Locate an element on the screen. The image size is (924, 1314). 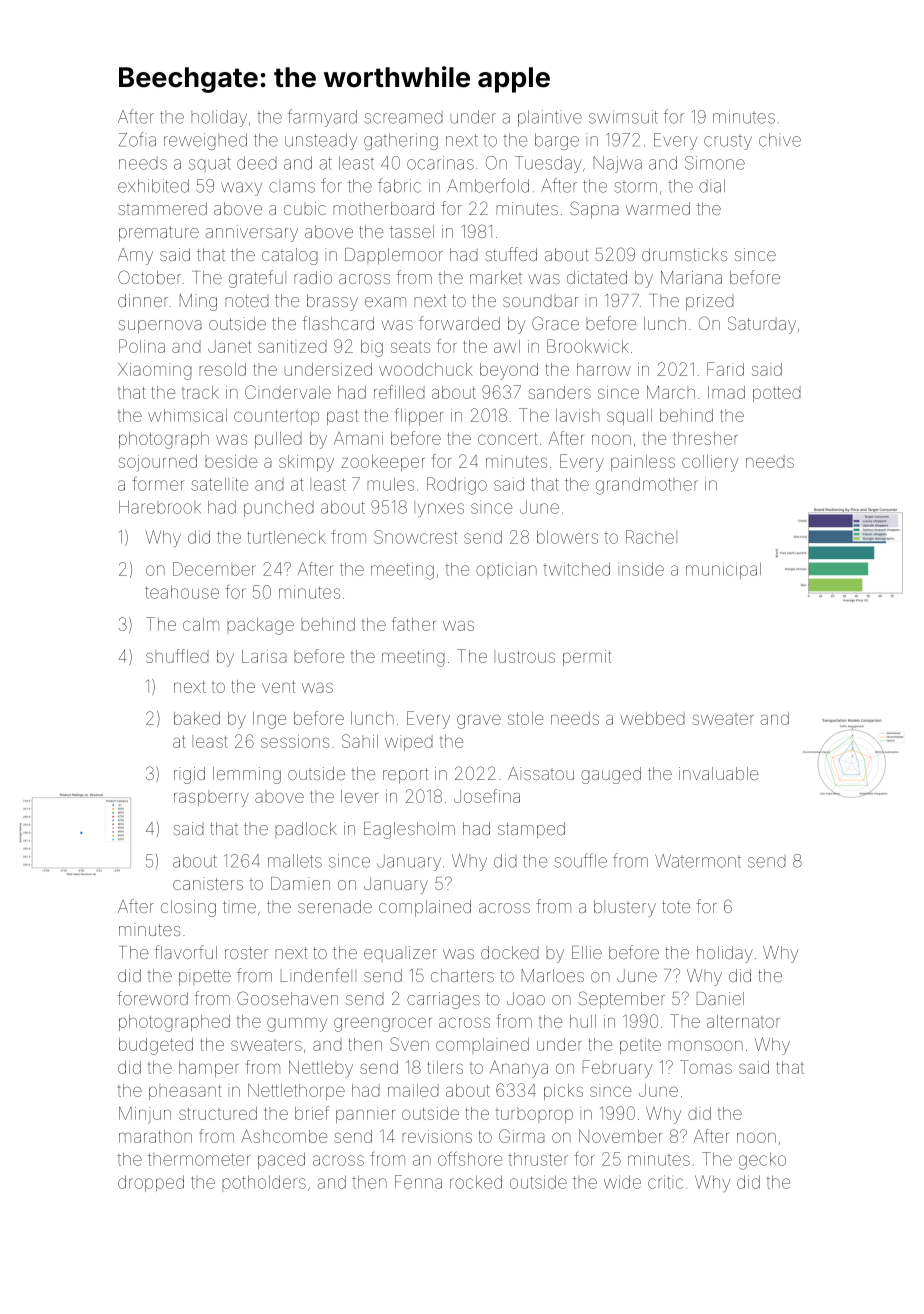
screamed is located at coordinates (403, 117).
